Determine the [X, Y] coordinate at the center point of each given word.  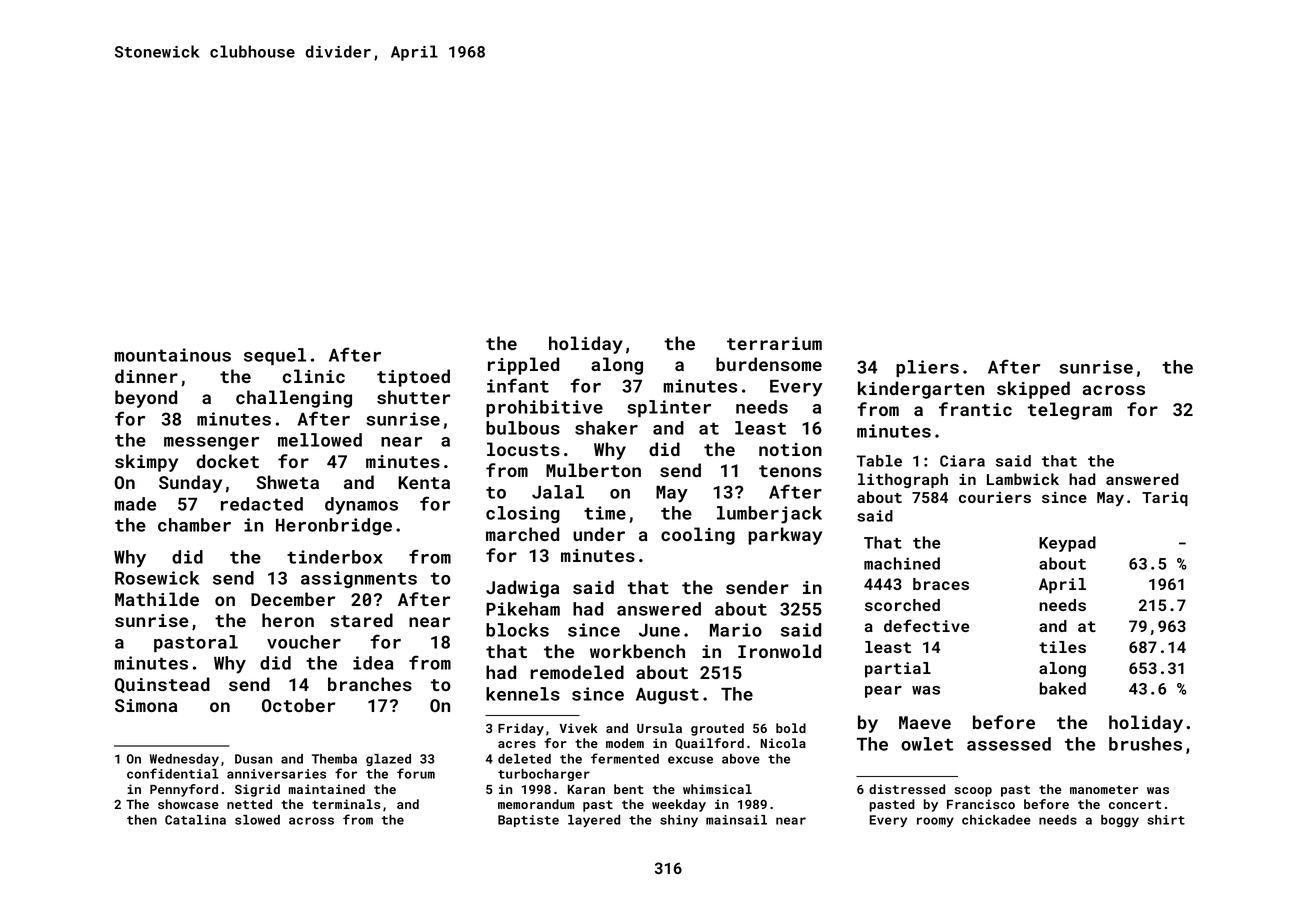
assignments [359, 579]
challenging [294, 399]
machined [902, 563]
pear [883, 692]
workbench [637, 651]
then [142, 820]
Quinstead [162, 685]
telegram [1070, 411]
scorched [902, 605]
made [135, 504]
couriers [995, 497]
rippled [523, 366]
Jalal [558, 492]
